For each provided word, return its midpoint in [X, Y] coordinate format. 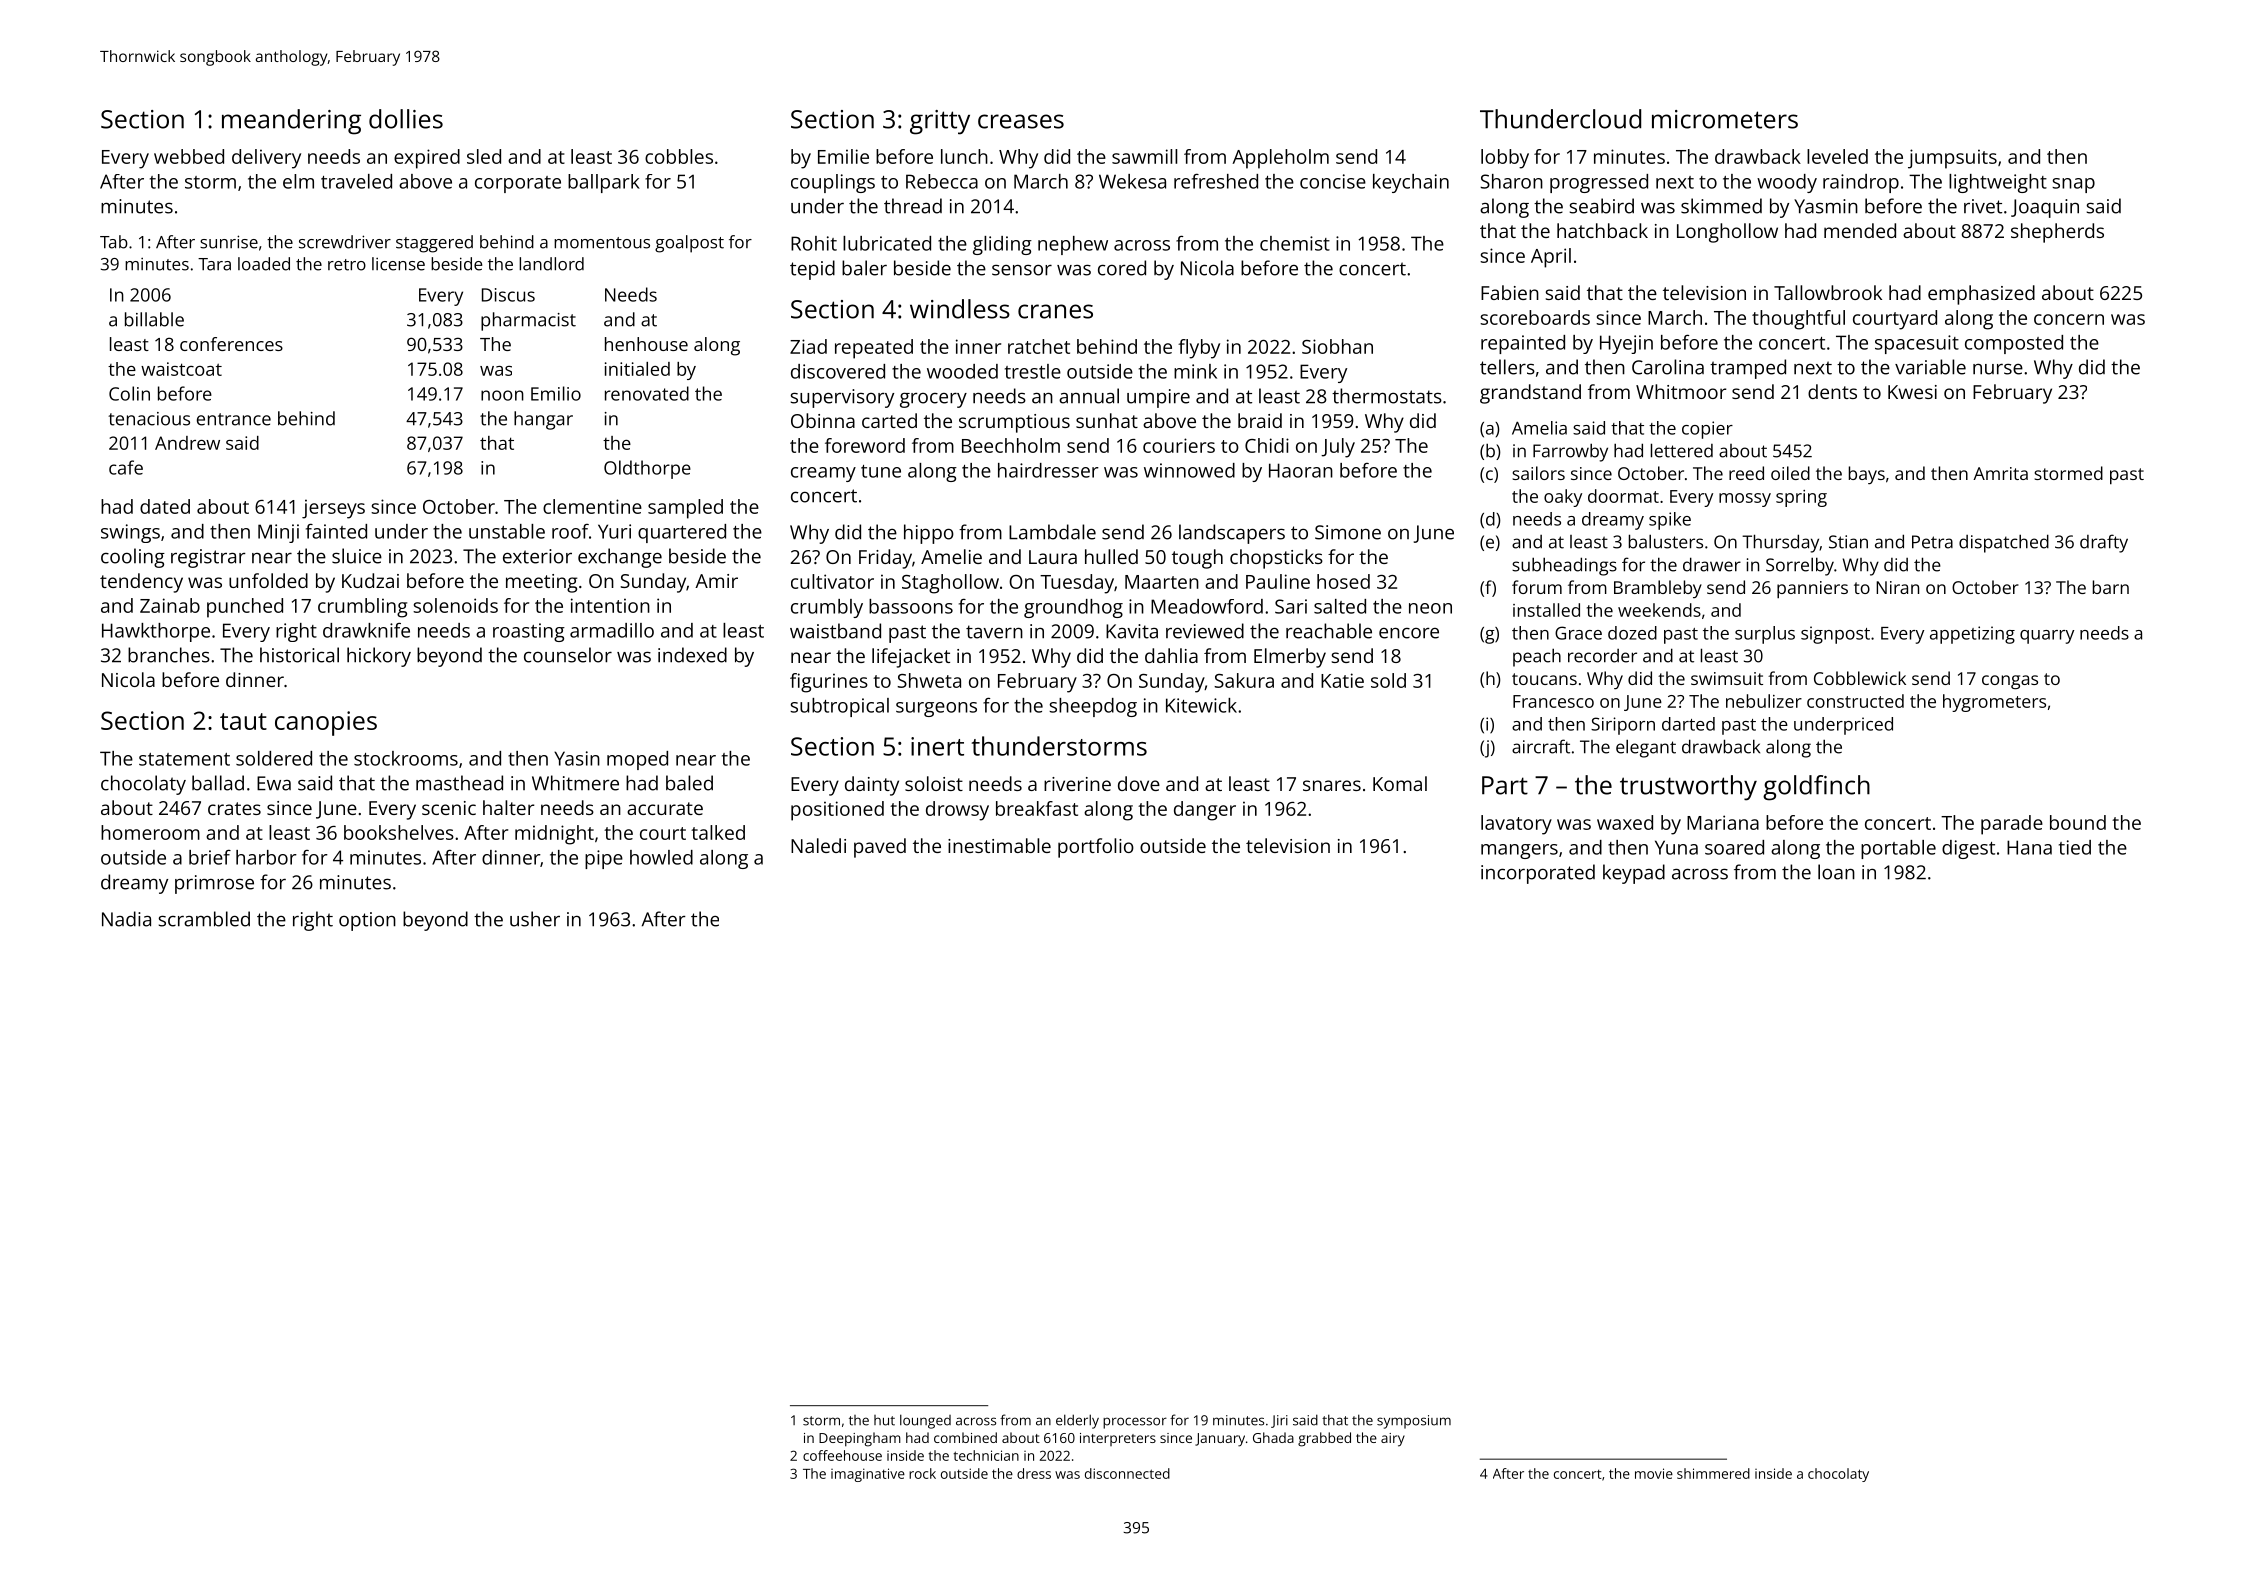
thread [913, 206]
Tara [214, 264]
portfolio [1096, 848]
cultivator [832, 581]
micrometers [1725, 119]
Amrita [2000, 473]
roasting [529, 632]
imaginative [868, 1475]
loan [1836, 872]
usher [535, 919]
